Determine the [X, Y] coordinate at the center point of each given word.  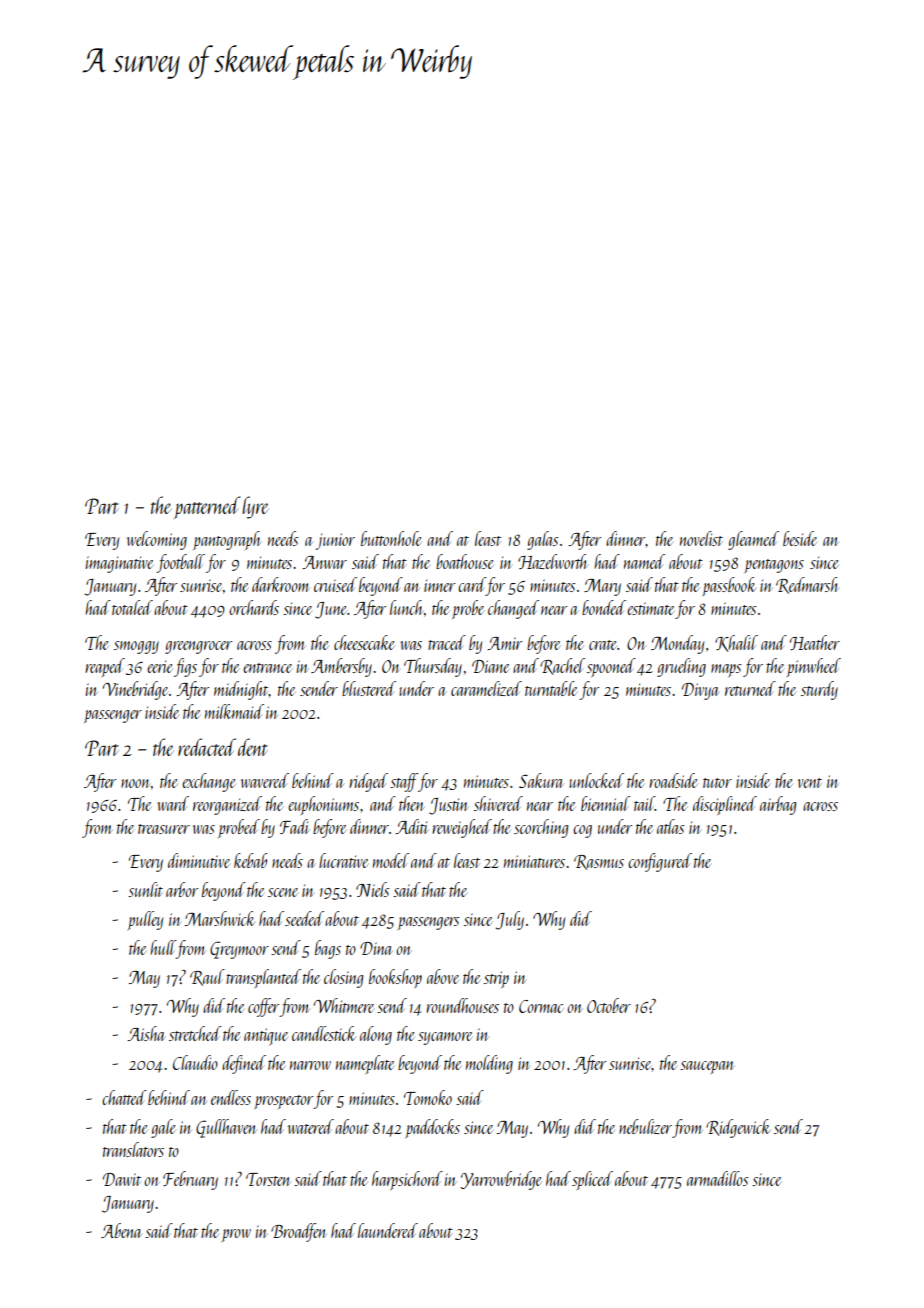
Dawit [122, 1179]
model [391, 860]
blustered [369, 688]
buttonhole [391, 538]
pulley [145, 920]
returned [750, 688]
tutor [717, 783]
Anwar [324, 562]
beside [800, 538]
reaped [105, 667]
